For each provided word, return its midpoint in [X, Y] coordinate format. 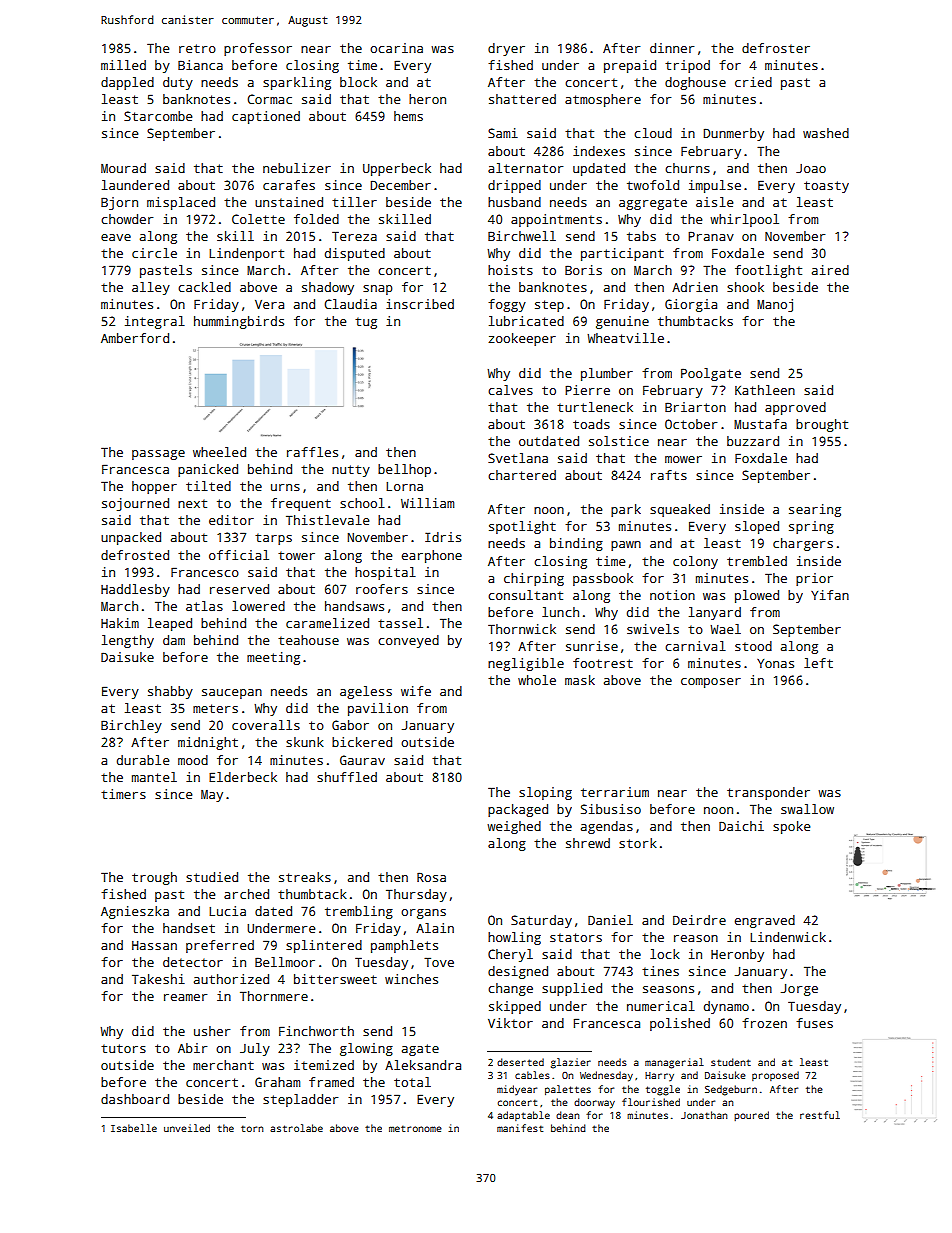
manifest [520, 1128]
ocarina [396, 48]
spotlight [522, 527]
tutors [123, 1048]
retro [197, 48]
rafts [669, 475]
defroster [776, 48]
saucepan [232, 694]
